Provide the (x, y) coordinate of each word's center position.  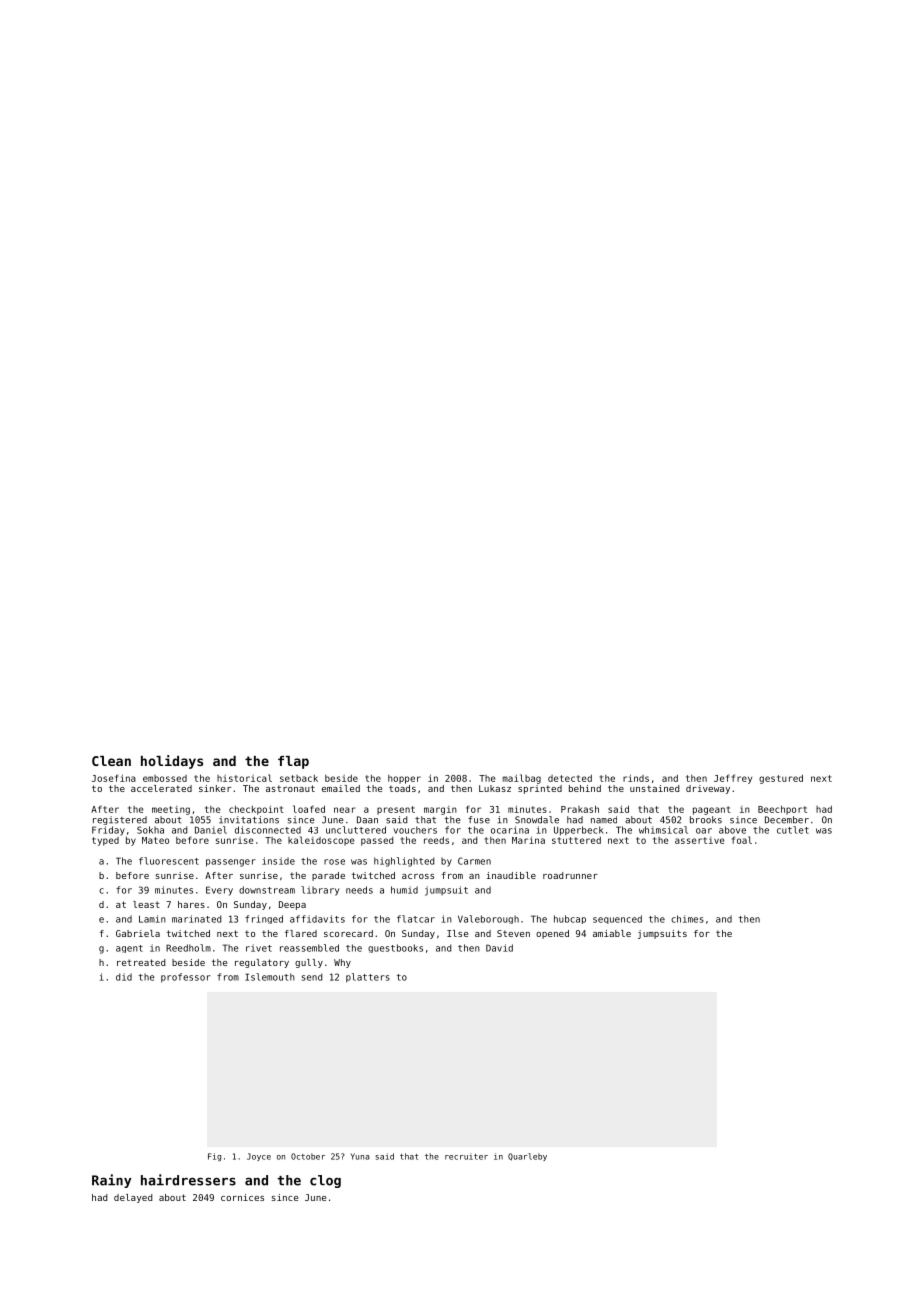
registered (120, 820)
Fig (214, 1157)
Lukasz (495, 788)
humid (404, 890)
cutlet (793, 830)
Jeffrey (733, 779)
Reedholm (188, 948)
